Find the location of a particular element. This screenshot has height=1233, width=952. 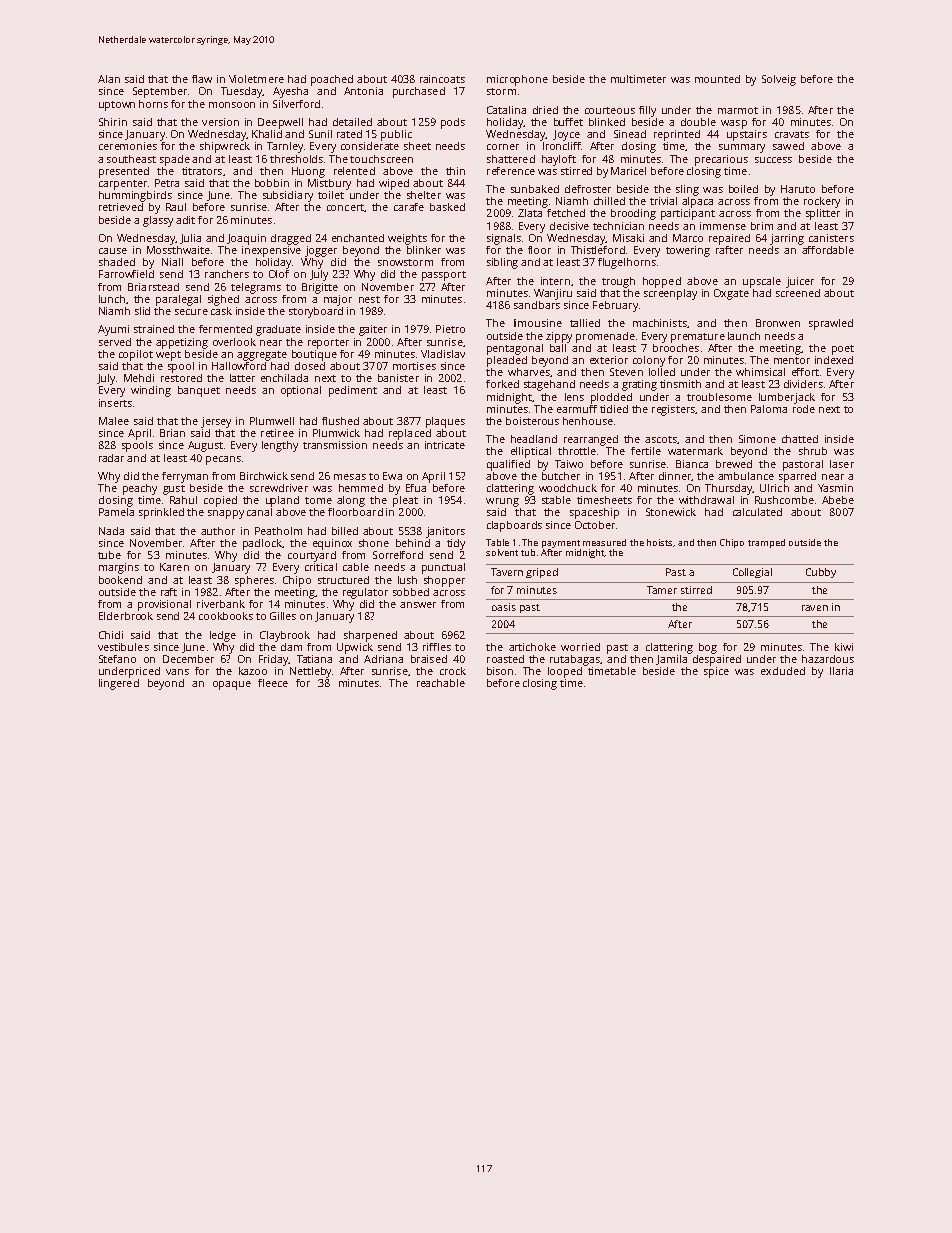

reachable is located at coordinates (441, 683).
